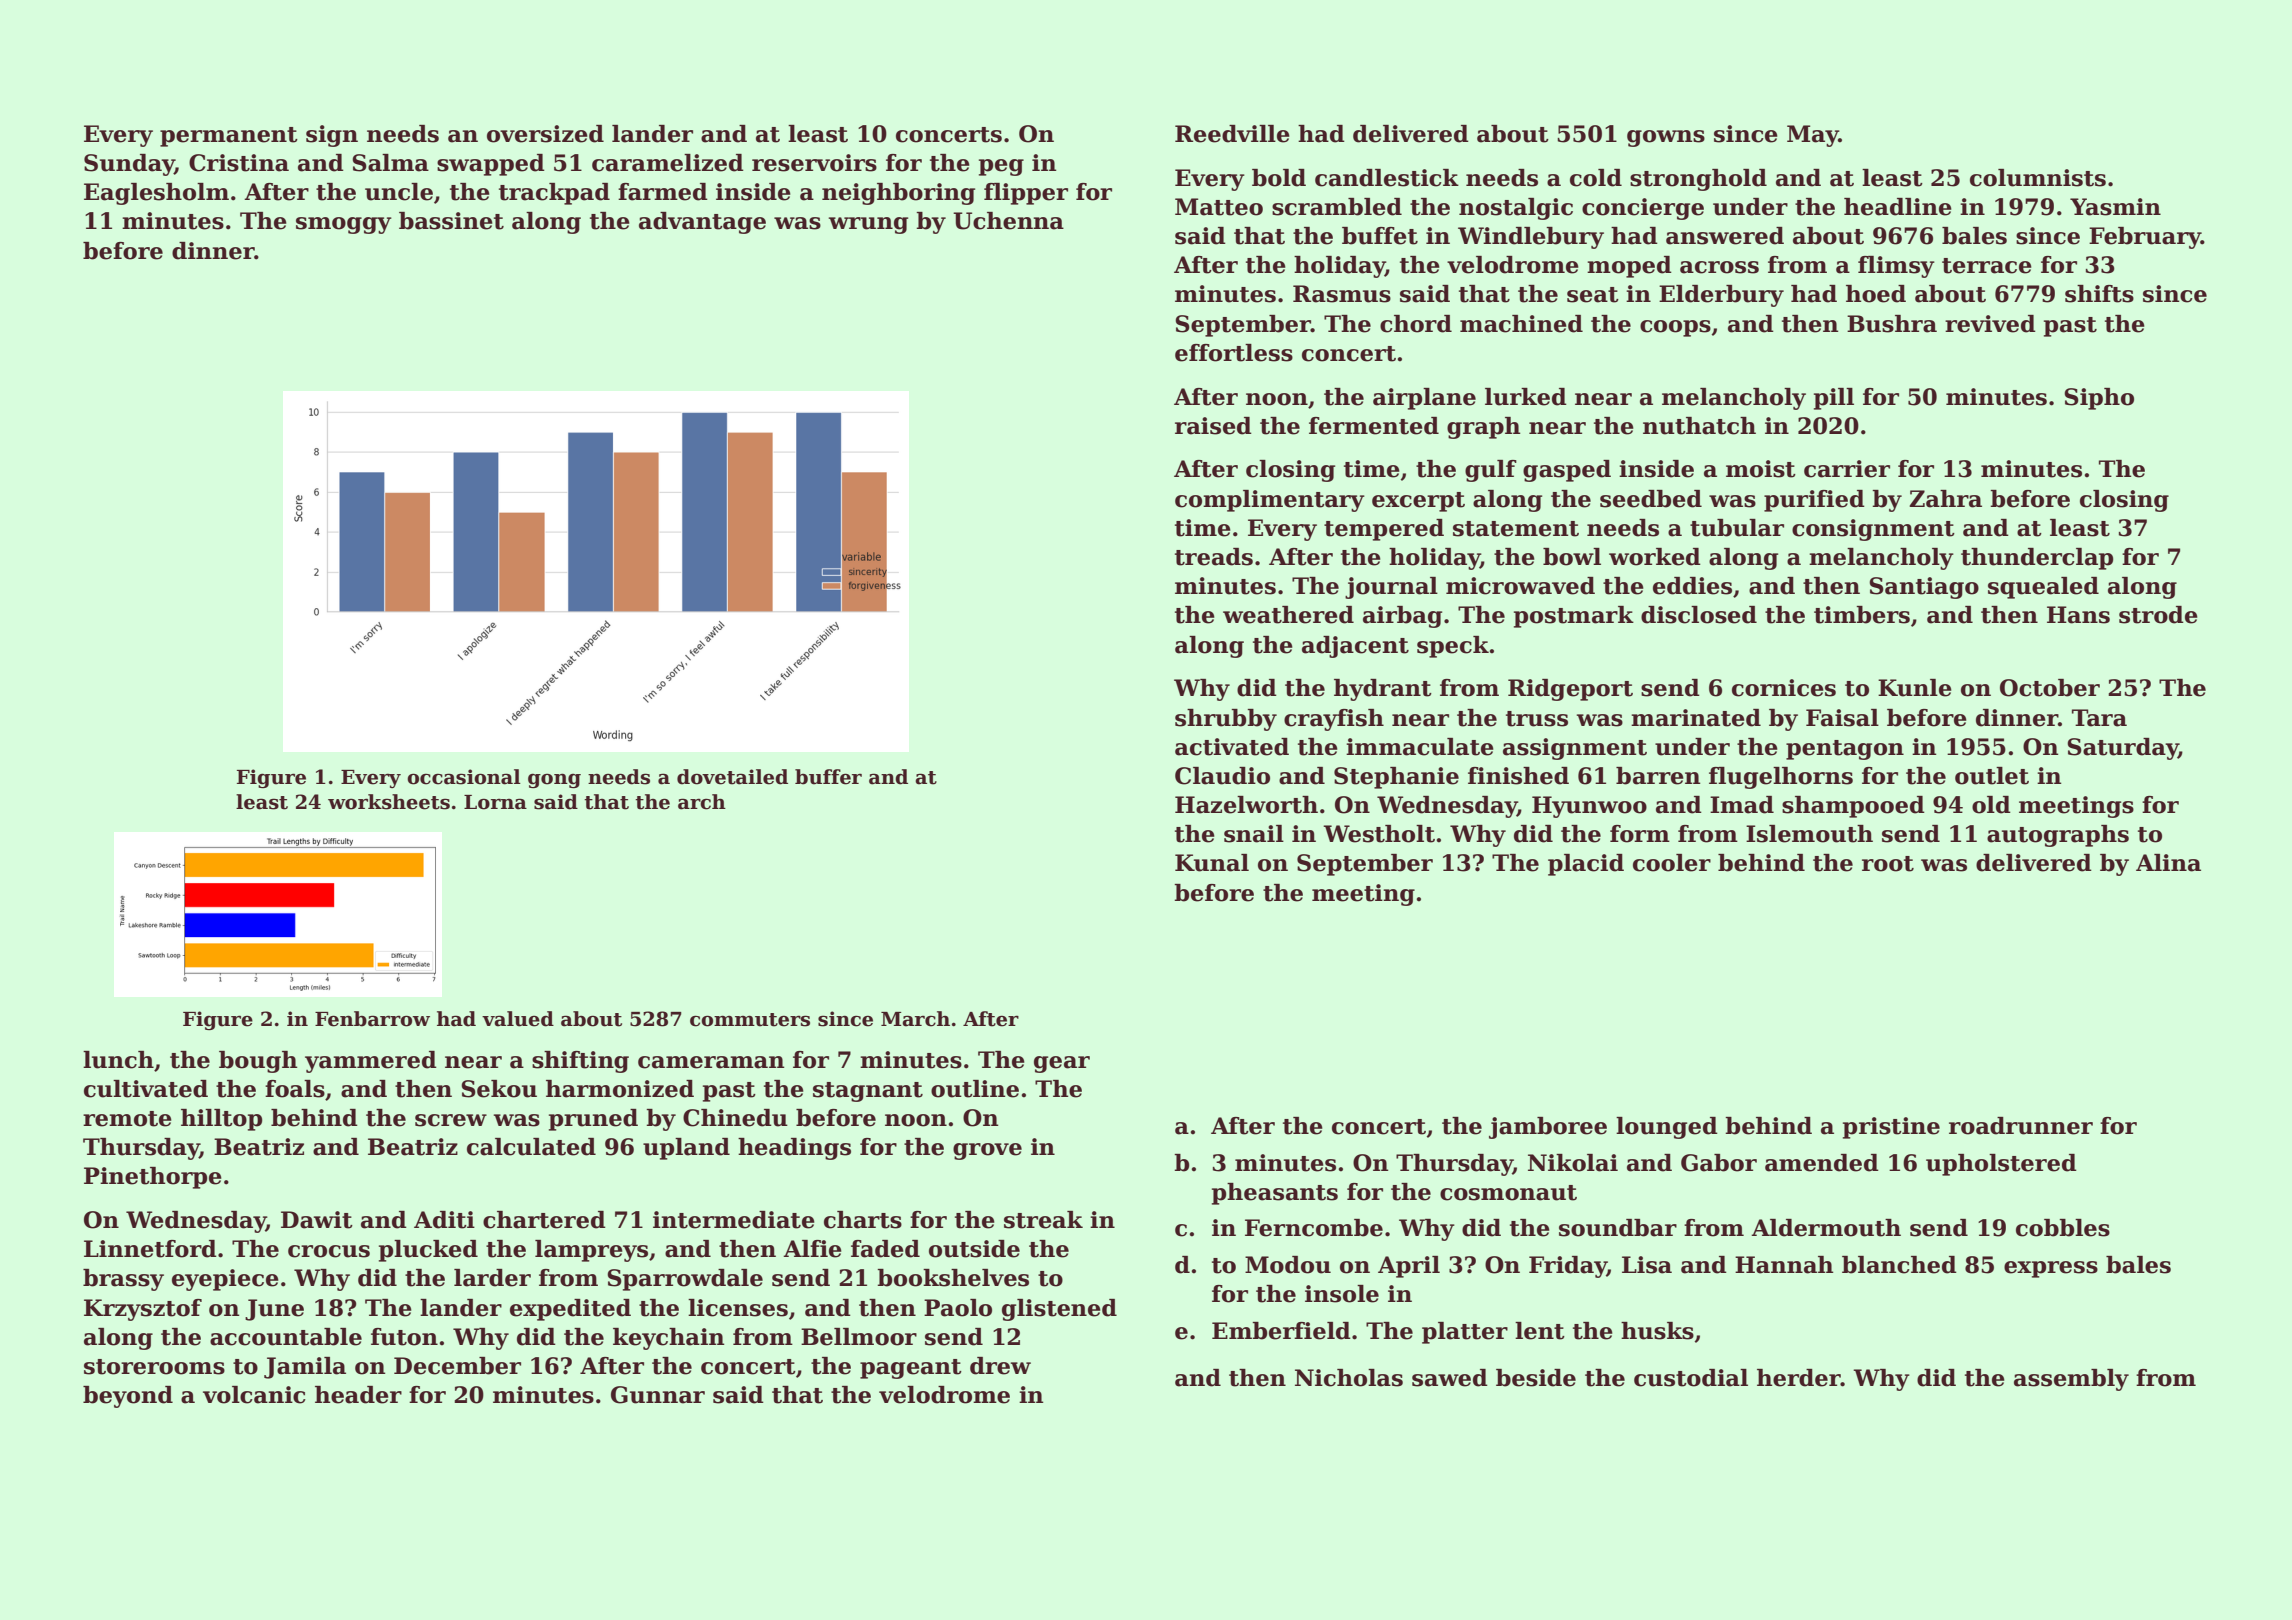 The width and height of the screenshot is (2292, 1620). I want to click on custodial, so click(1691, 1378).
